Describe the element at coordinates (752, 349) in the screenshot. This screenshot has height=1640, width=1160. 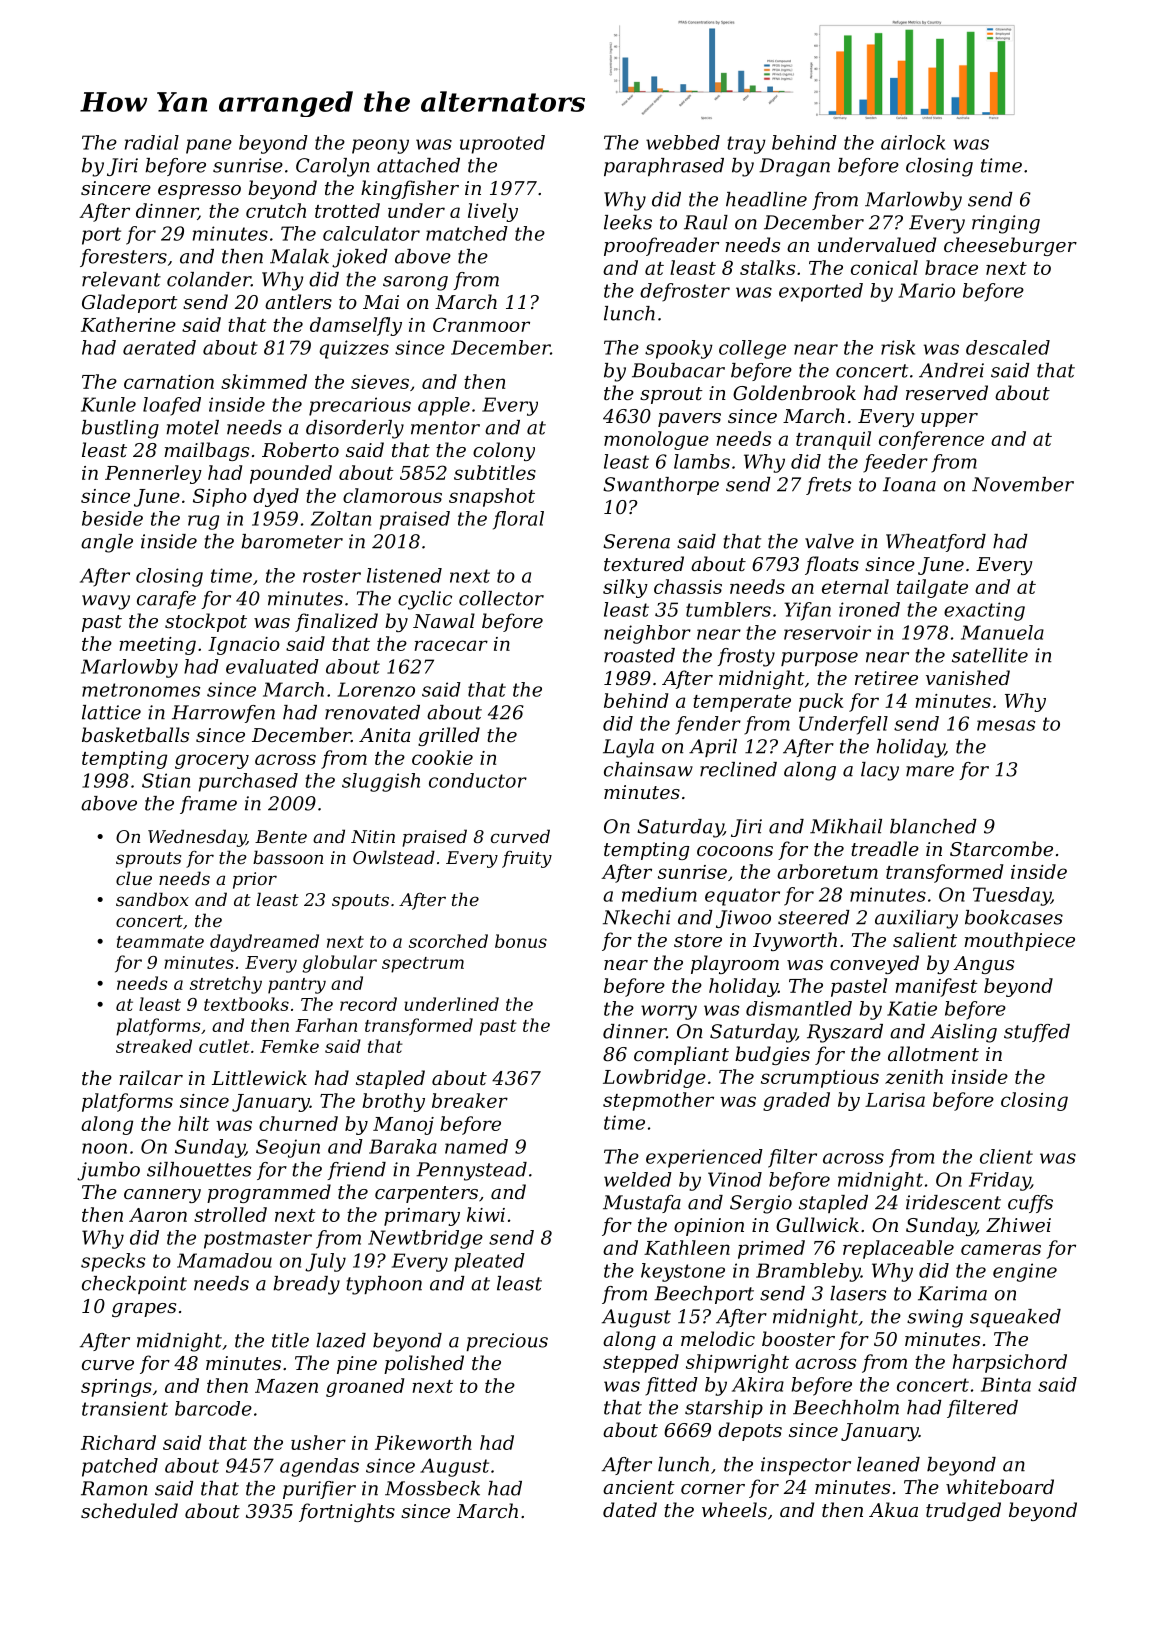
I see `college` at that location.
